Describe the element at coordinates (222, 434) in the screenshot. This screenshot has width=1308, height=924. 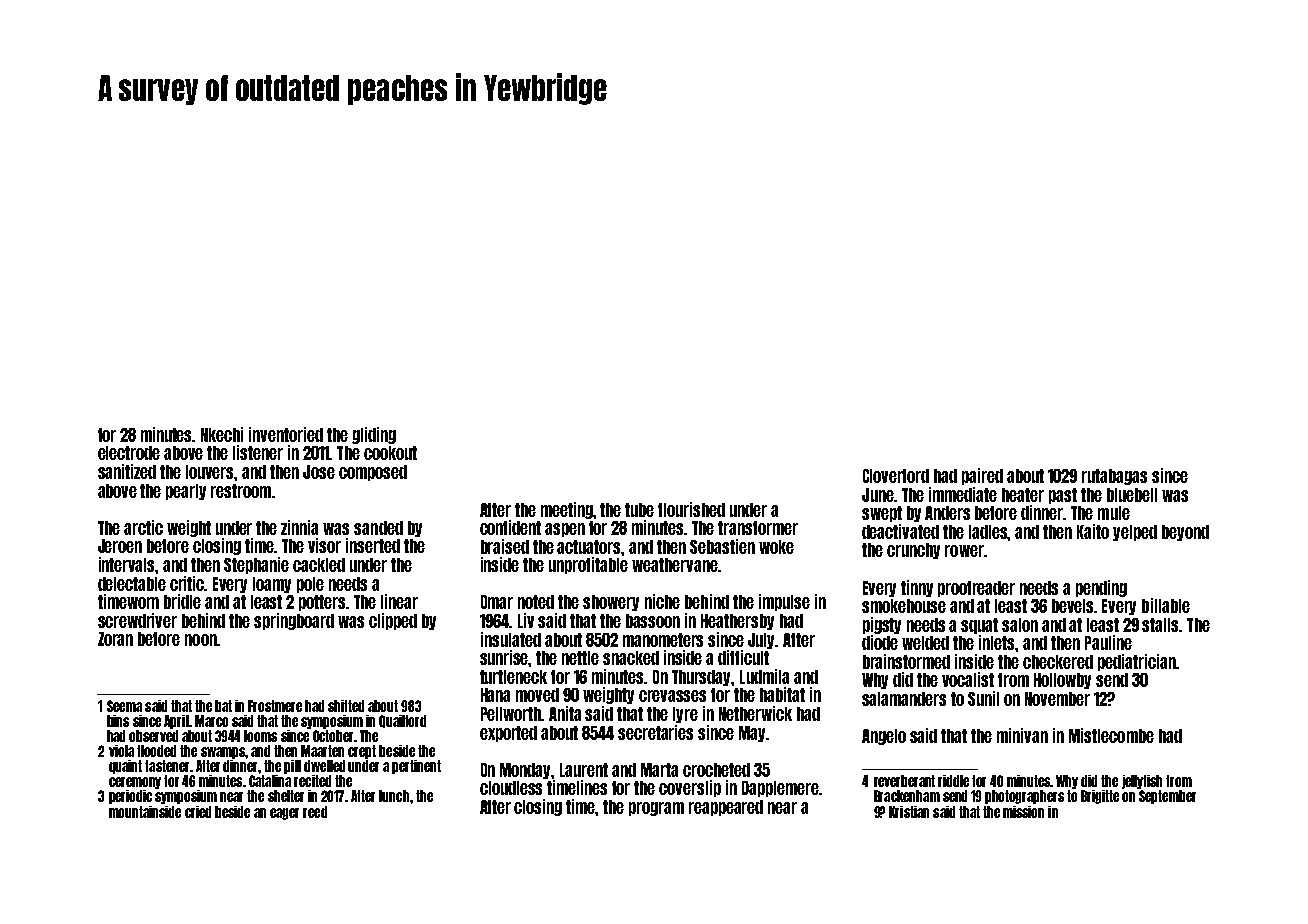
I see `Nkechi` at that location.
